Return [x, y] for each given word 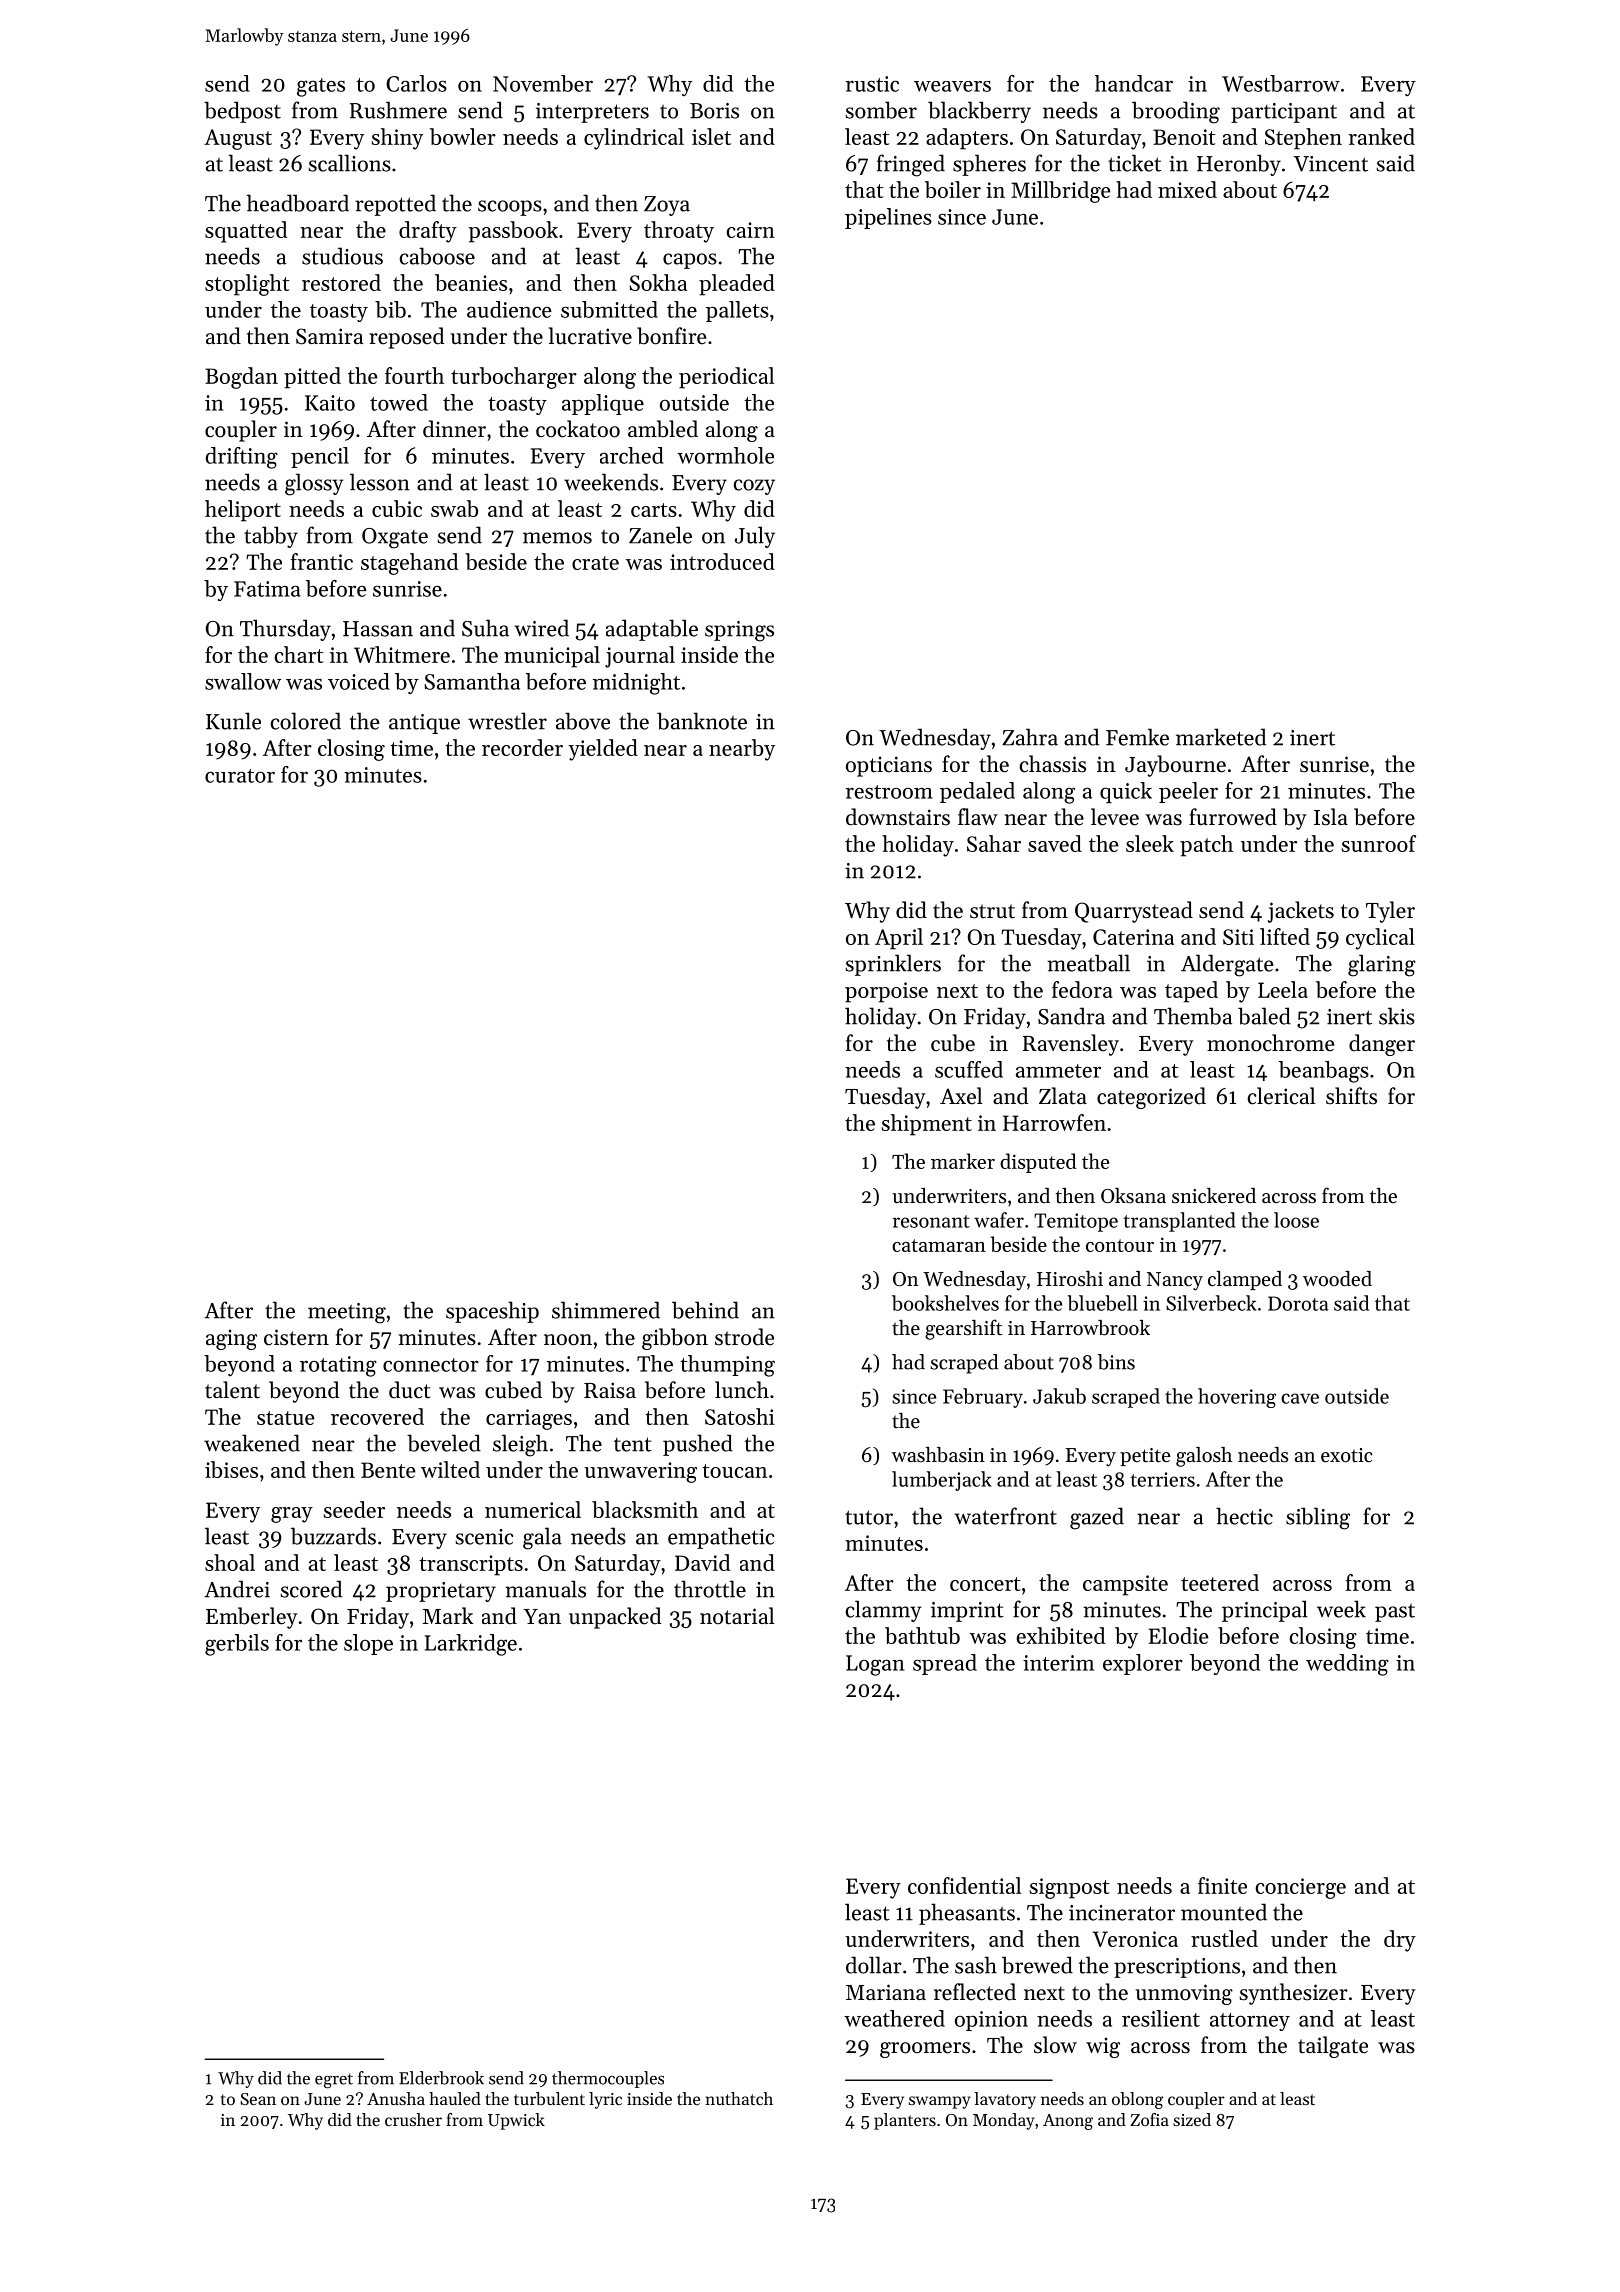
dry [1400, 1941]
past [1395, 1613]
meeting [347, 1313]
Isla [1331, 817]
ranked [1382, 136]
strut [992, 911]
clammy [884, 1611]
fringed [911, 165]
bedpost [242, 112]
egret [334, 2081]
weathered [894, 2018]
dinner [454, 429]
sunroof [1379, 843]
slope [368, 1644]
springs [739, 631]
